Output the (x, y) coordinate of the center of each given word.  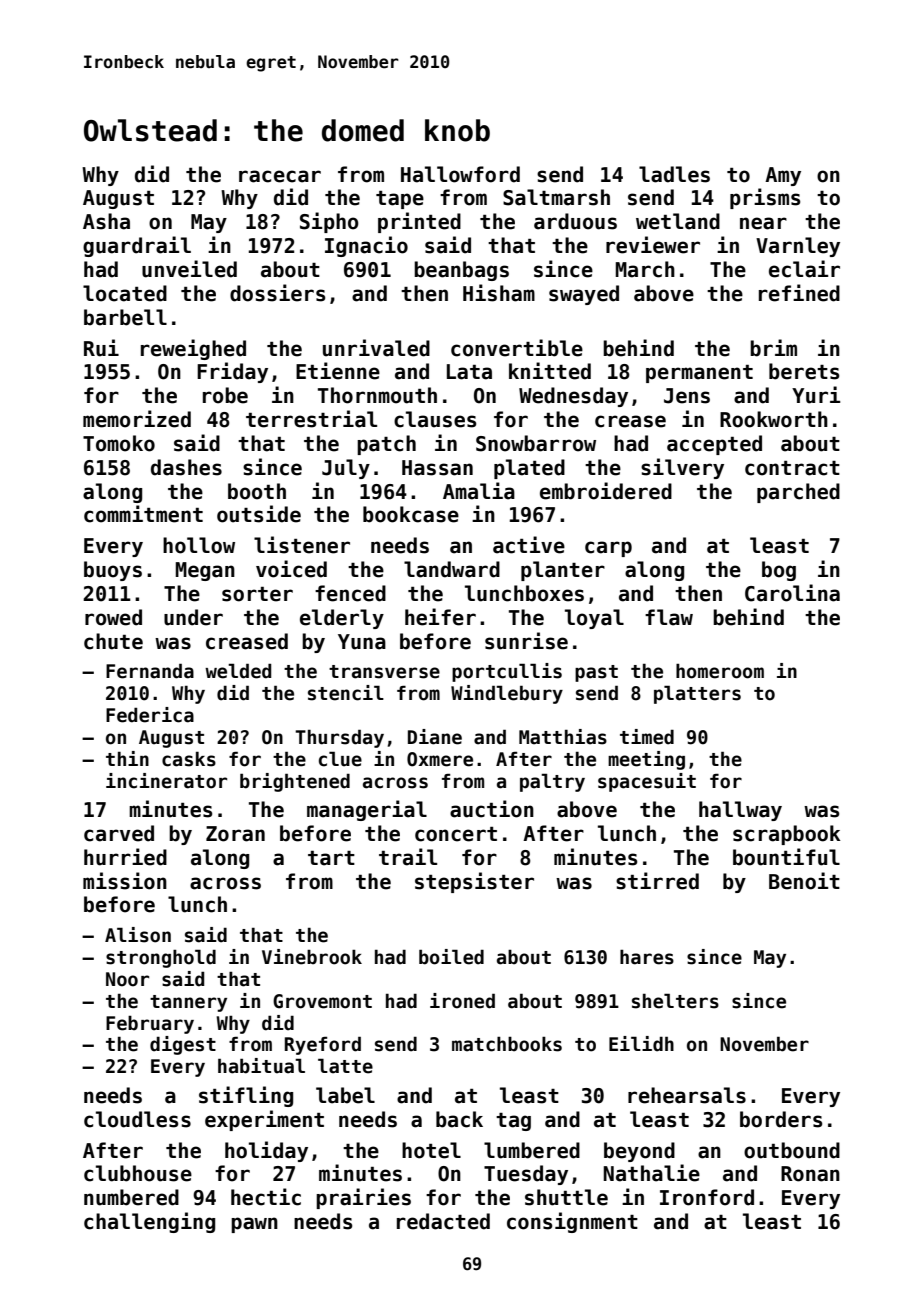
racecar (280, 176)
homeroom (720, 671)
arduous (575, 221)
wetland (678, 221)
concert (456, 834)
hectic (266, 1197)
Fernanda (150, 671)
